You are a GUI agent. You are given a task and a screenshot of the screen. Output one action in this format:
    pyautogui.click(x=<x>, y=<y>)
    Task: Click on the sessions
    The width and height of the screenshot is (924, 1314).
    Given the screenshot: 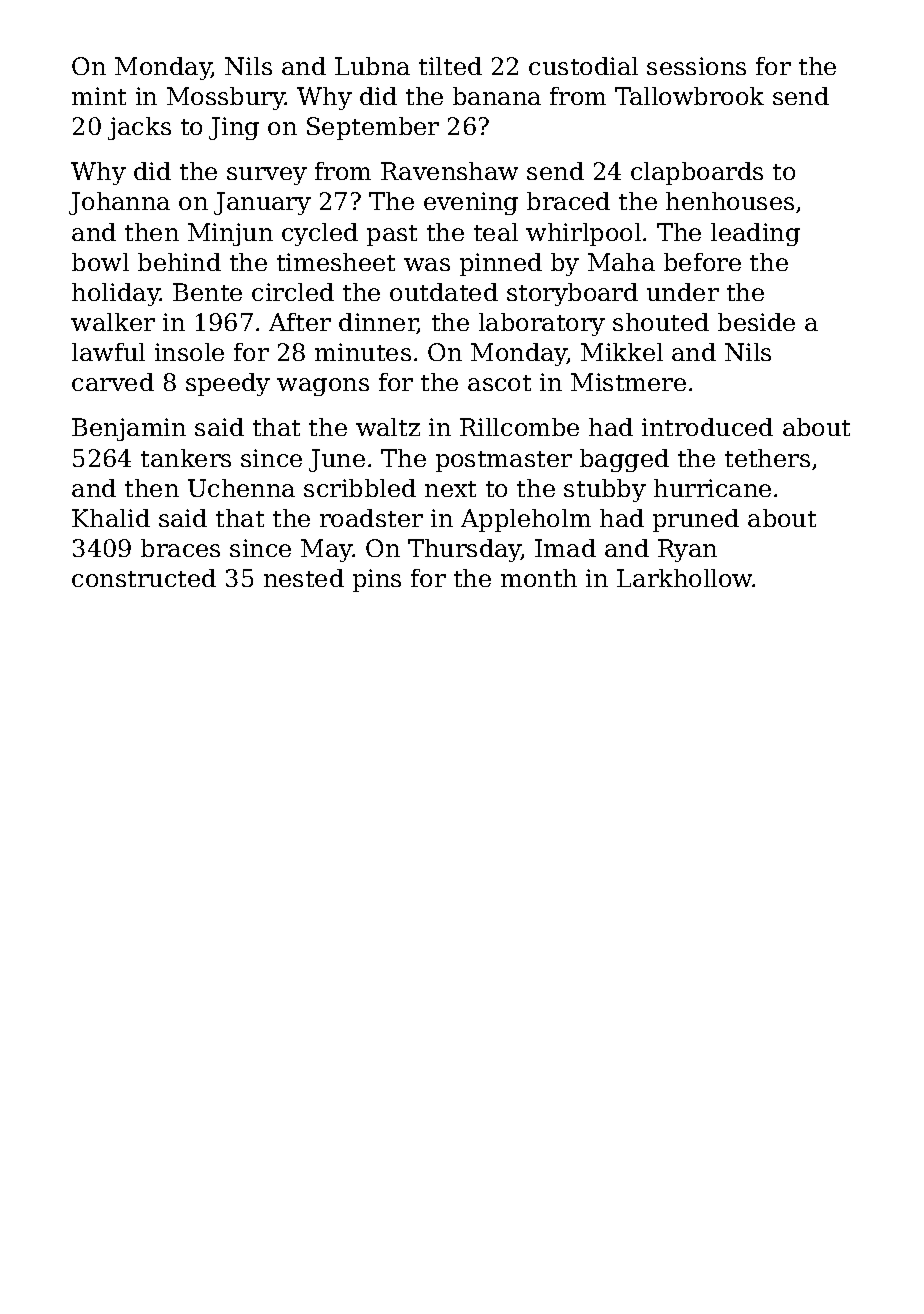 What is the action you would take?
    pyautogui.click(x=696, y=66)
